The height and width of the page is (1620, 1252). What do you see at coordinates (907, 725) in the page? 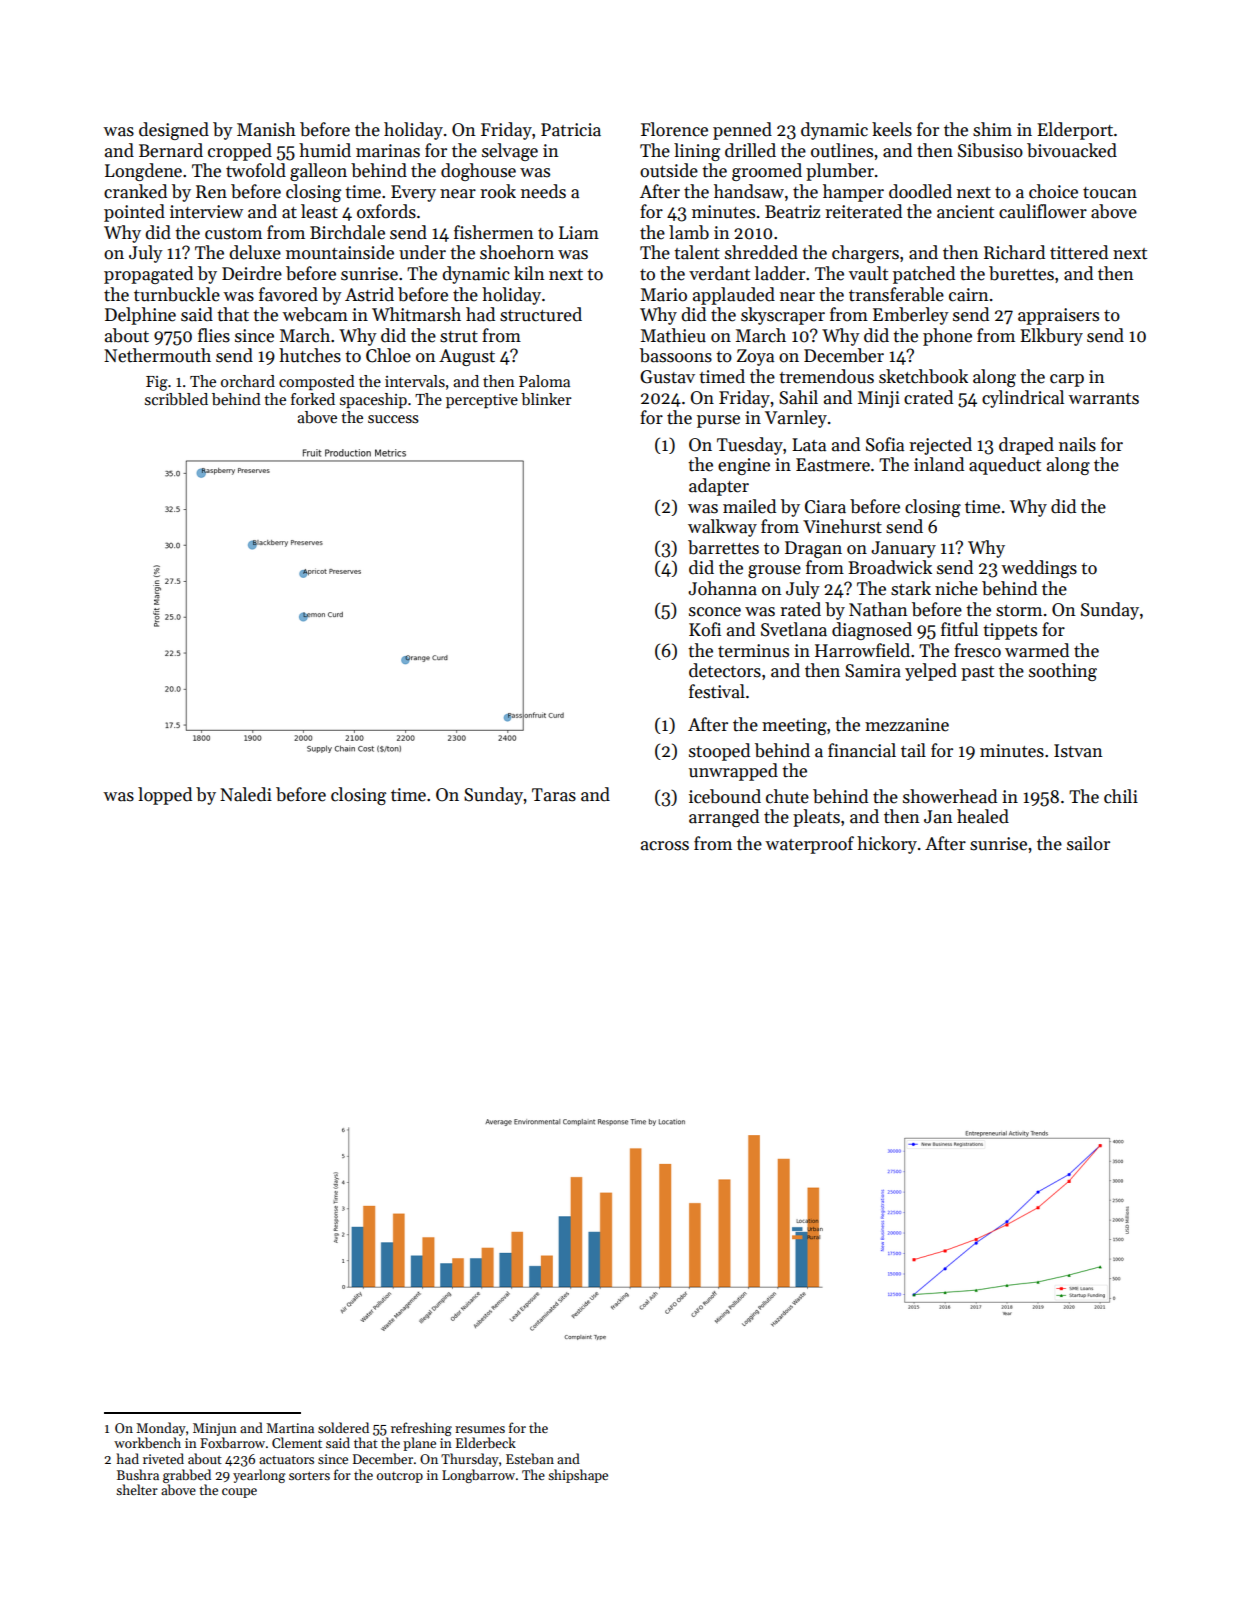
I see `mezzanine` at bounding box center [907, 725].
